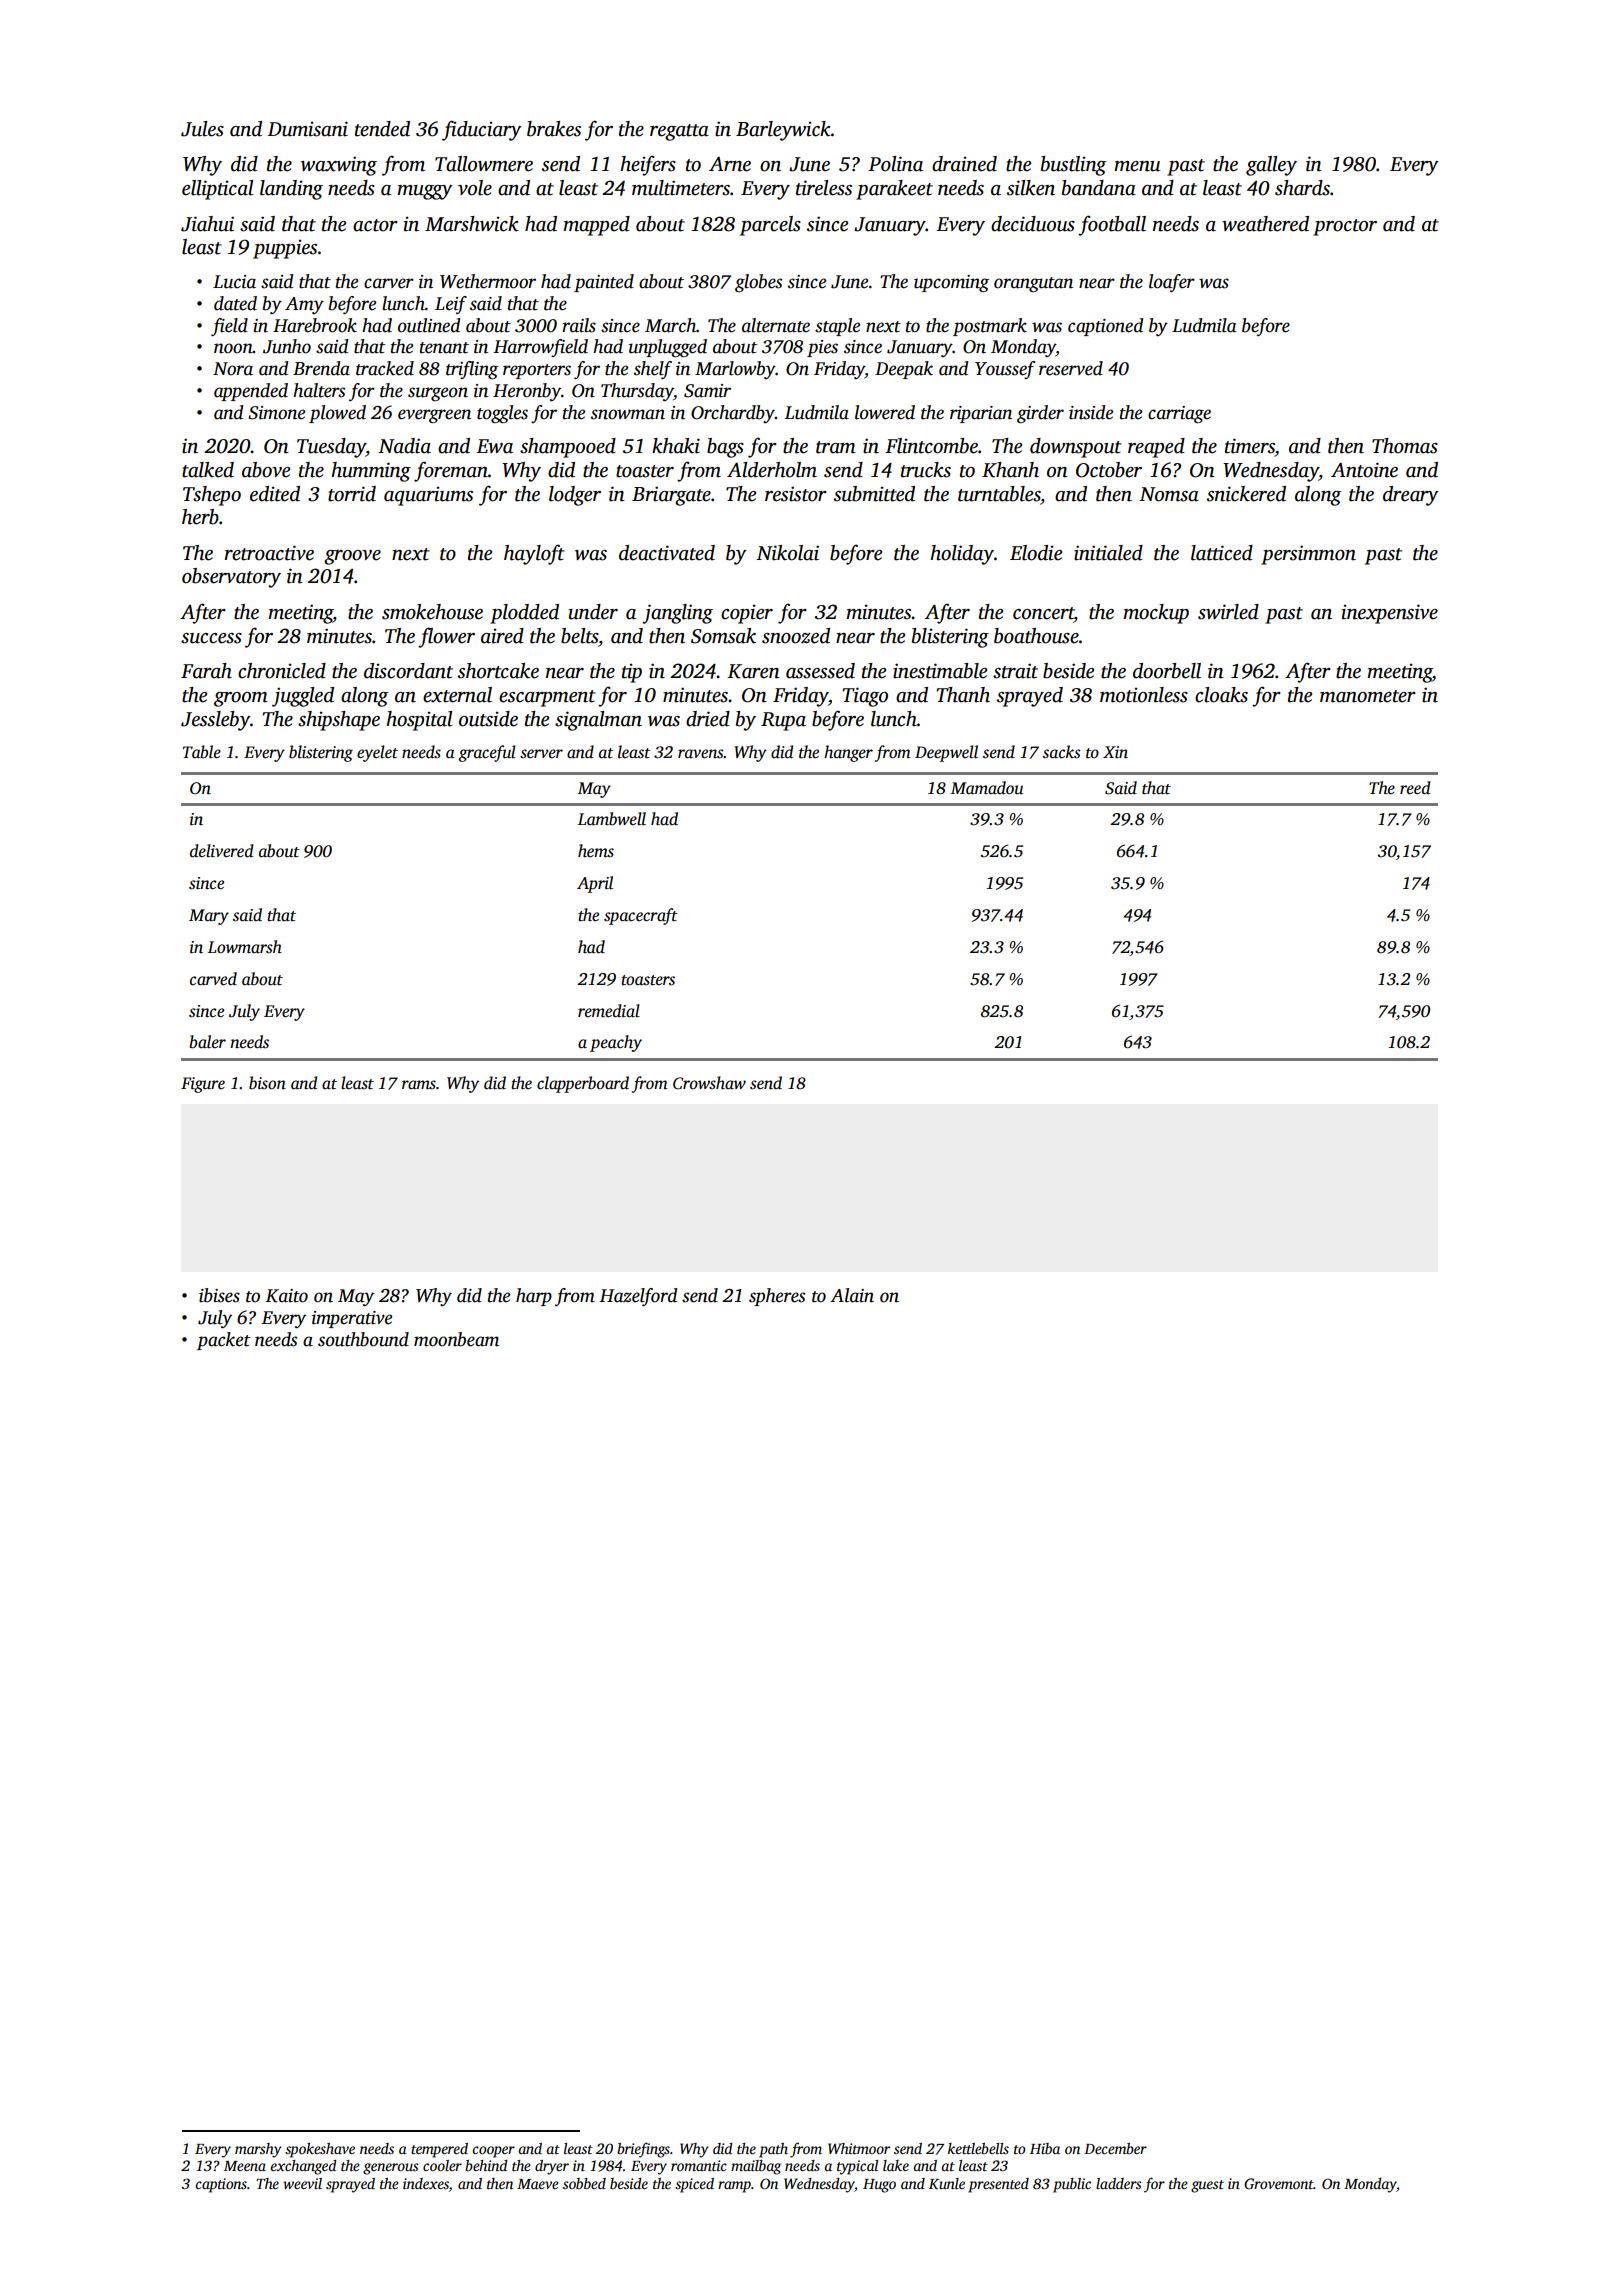  I want to click on menu, so click(1137, 166).
